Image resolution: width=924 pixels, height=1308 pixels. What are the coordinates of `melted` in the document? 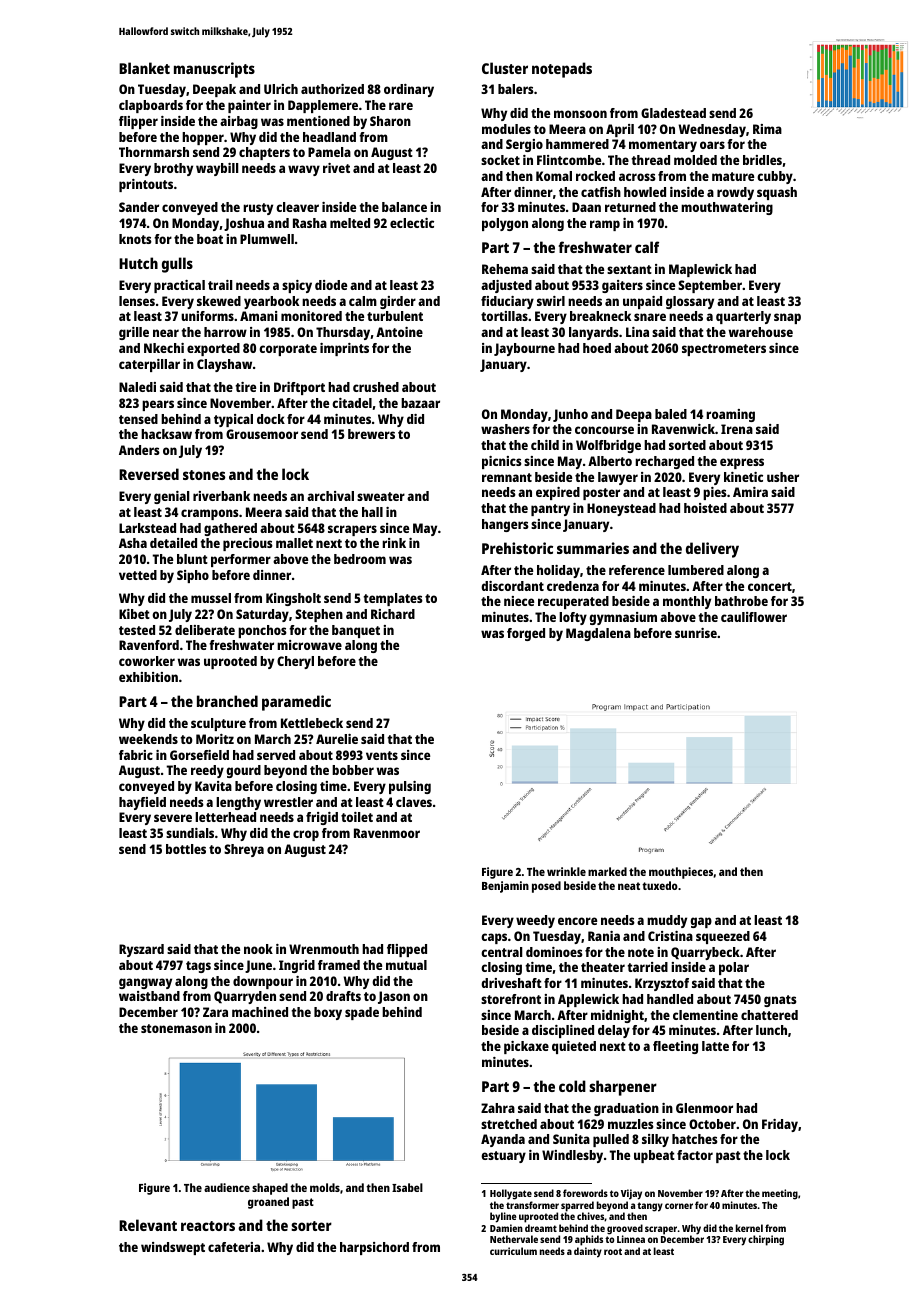 It's located at (350, 223).
